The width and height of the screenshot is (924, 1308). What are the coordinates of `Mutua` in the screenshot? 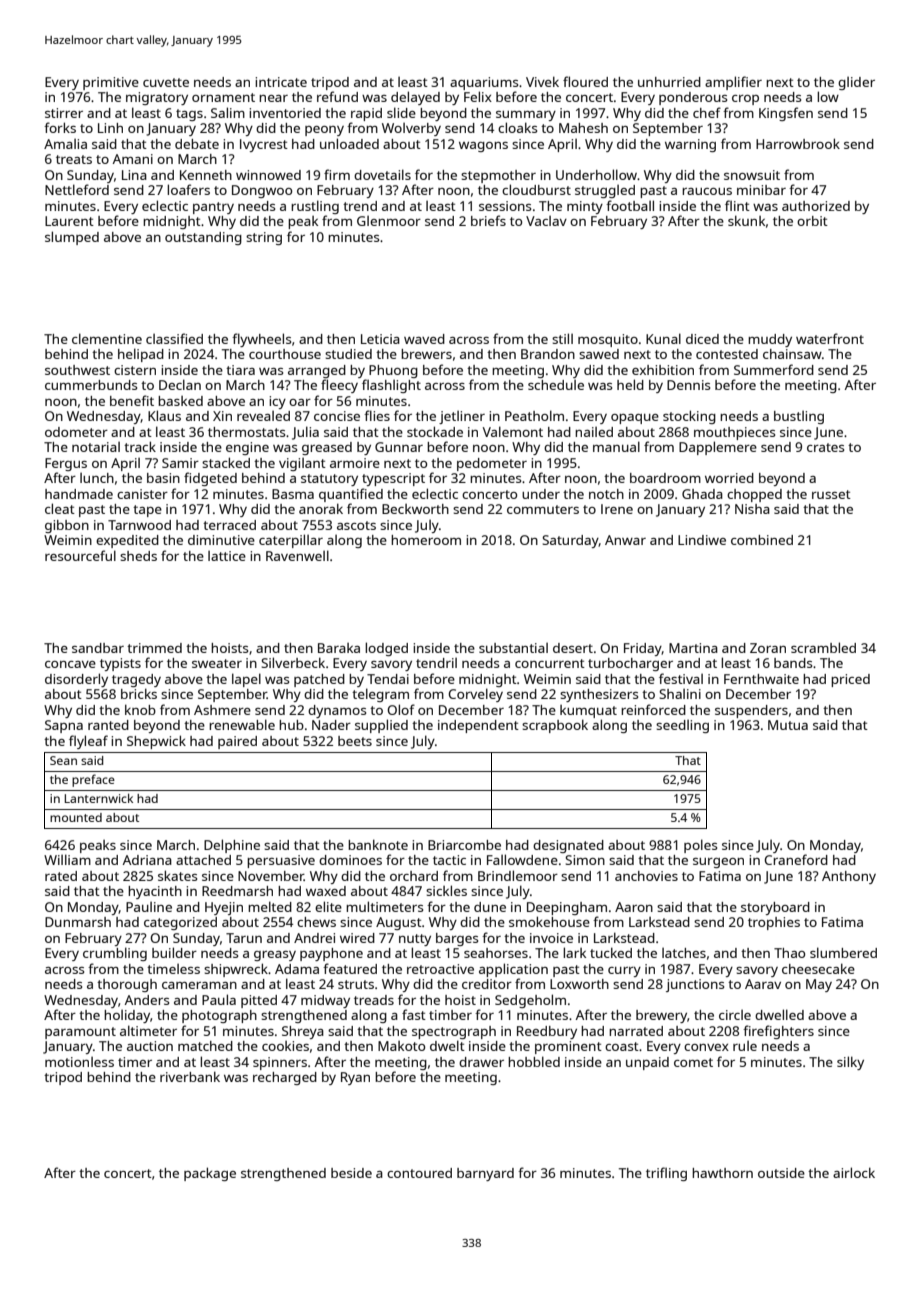 It's located at (788, 725).
